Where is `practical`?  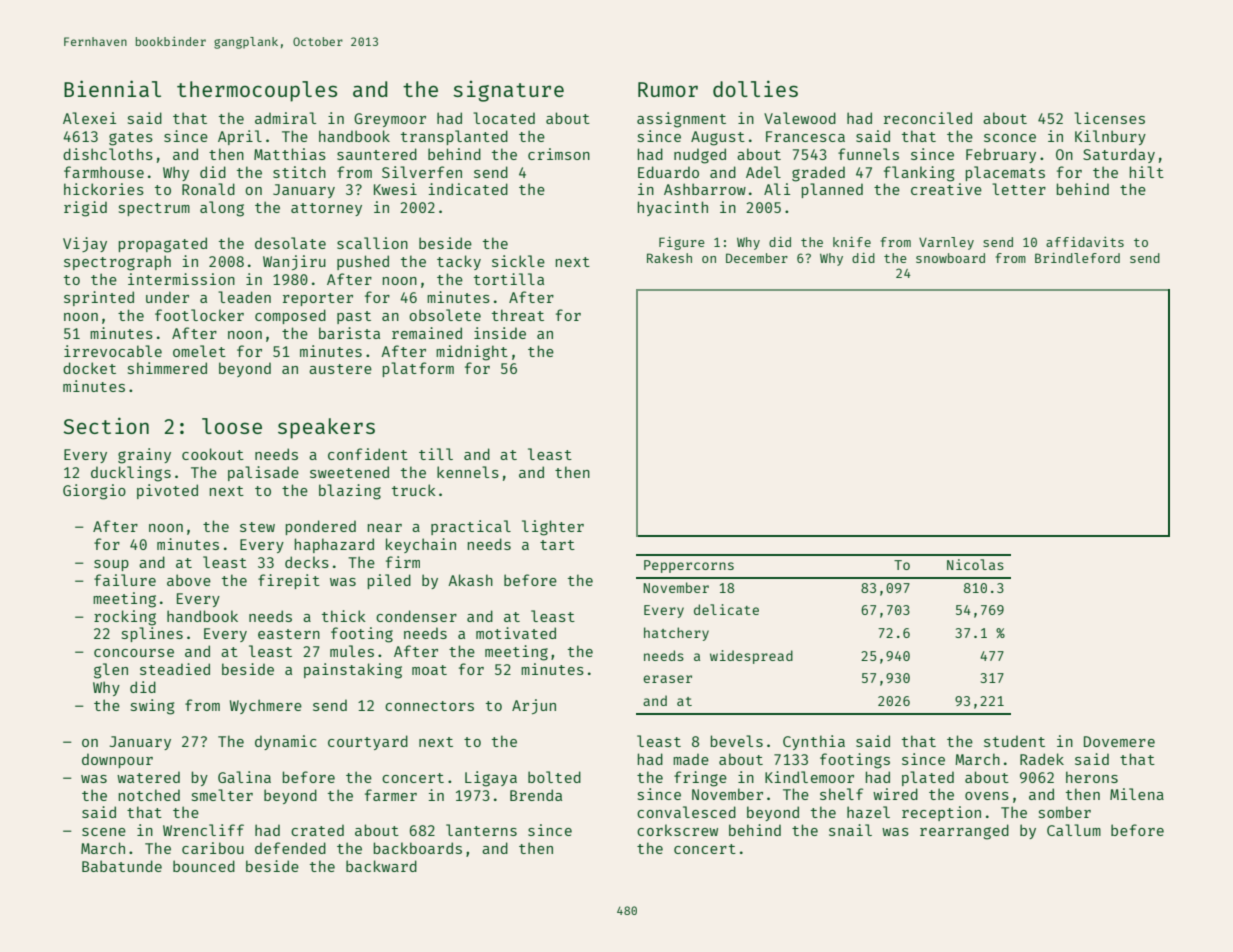 practical is located at coordinates (471, 527).
